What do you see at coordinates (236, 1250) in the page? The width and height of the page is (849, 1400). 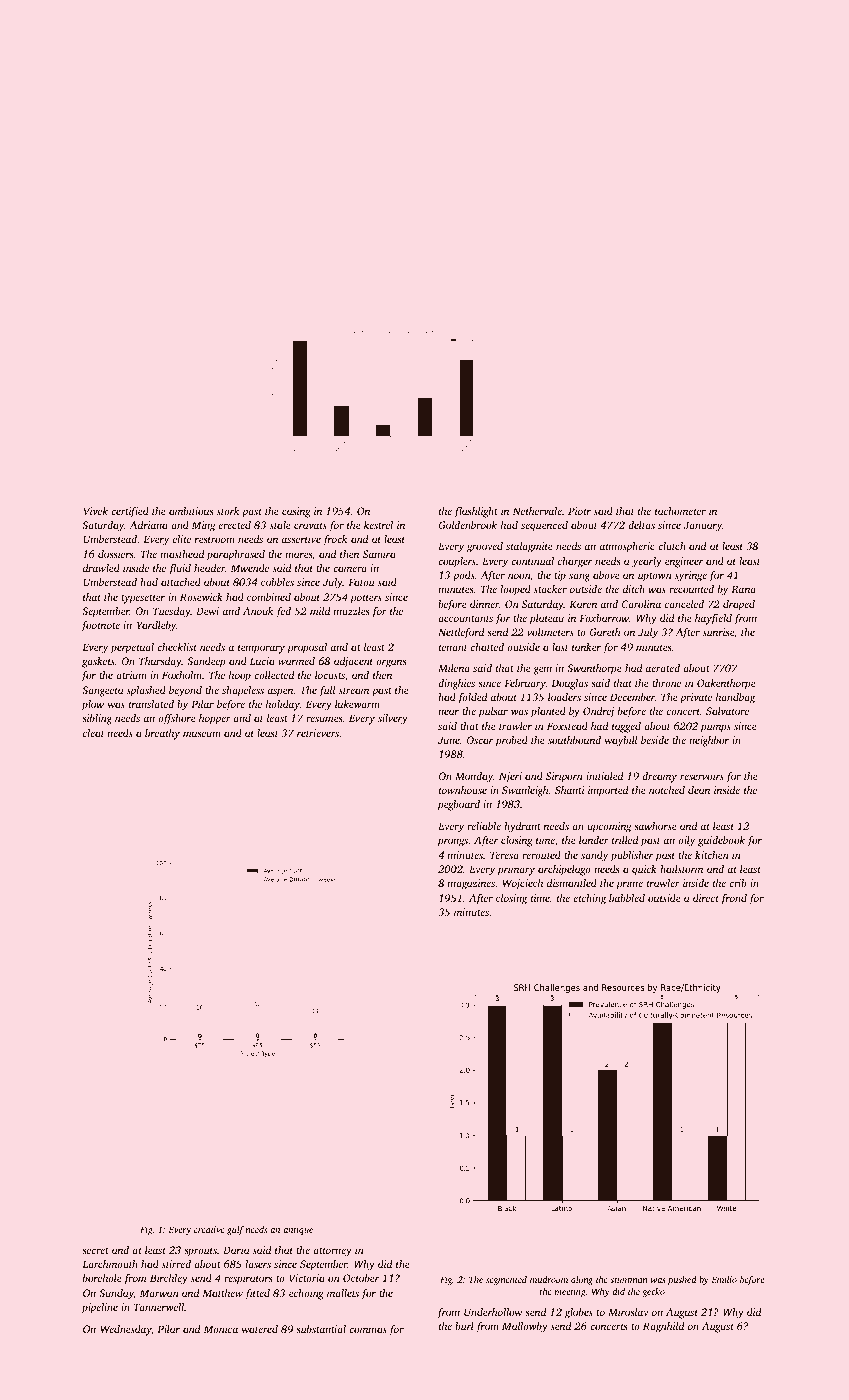 I see `Daria` at bounding box center [236, 1250].
